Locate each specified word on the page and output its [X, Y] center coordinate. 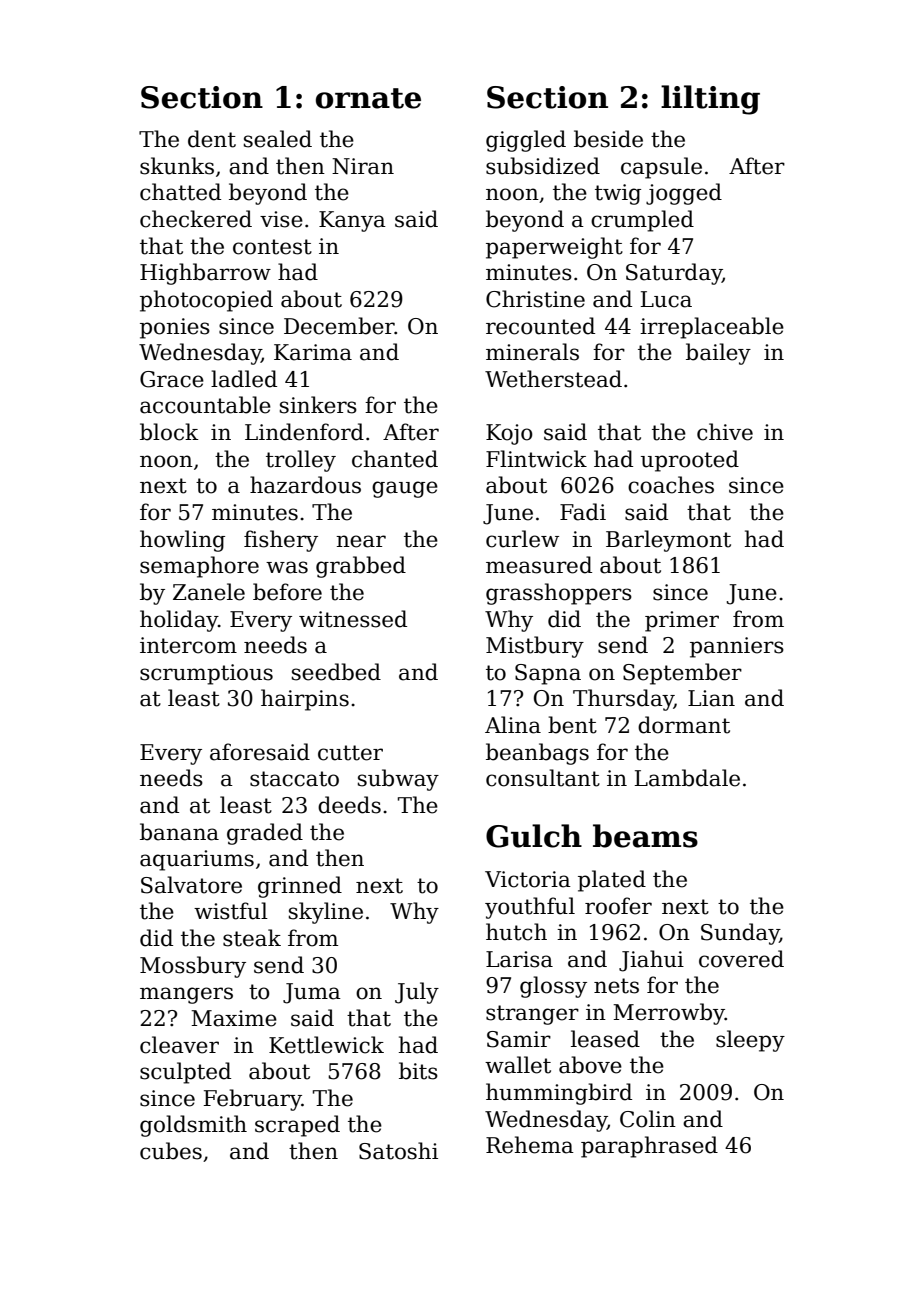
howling [182, 541]
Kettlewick [326, 1045]
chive [725, 432]
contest [272, 247]
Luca [666, 299]
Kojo [509, 434]
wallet [518, 1065]
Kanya [352, 221]
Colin [648, 1119]
